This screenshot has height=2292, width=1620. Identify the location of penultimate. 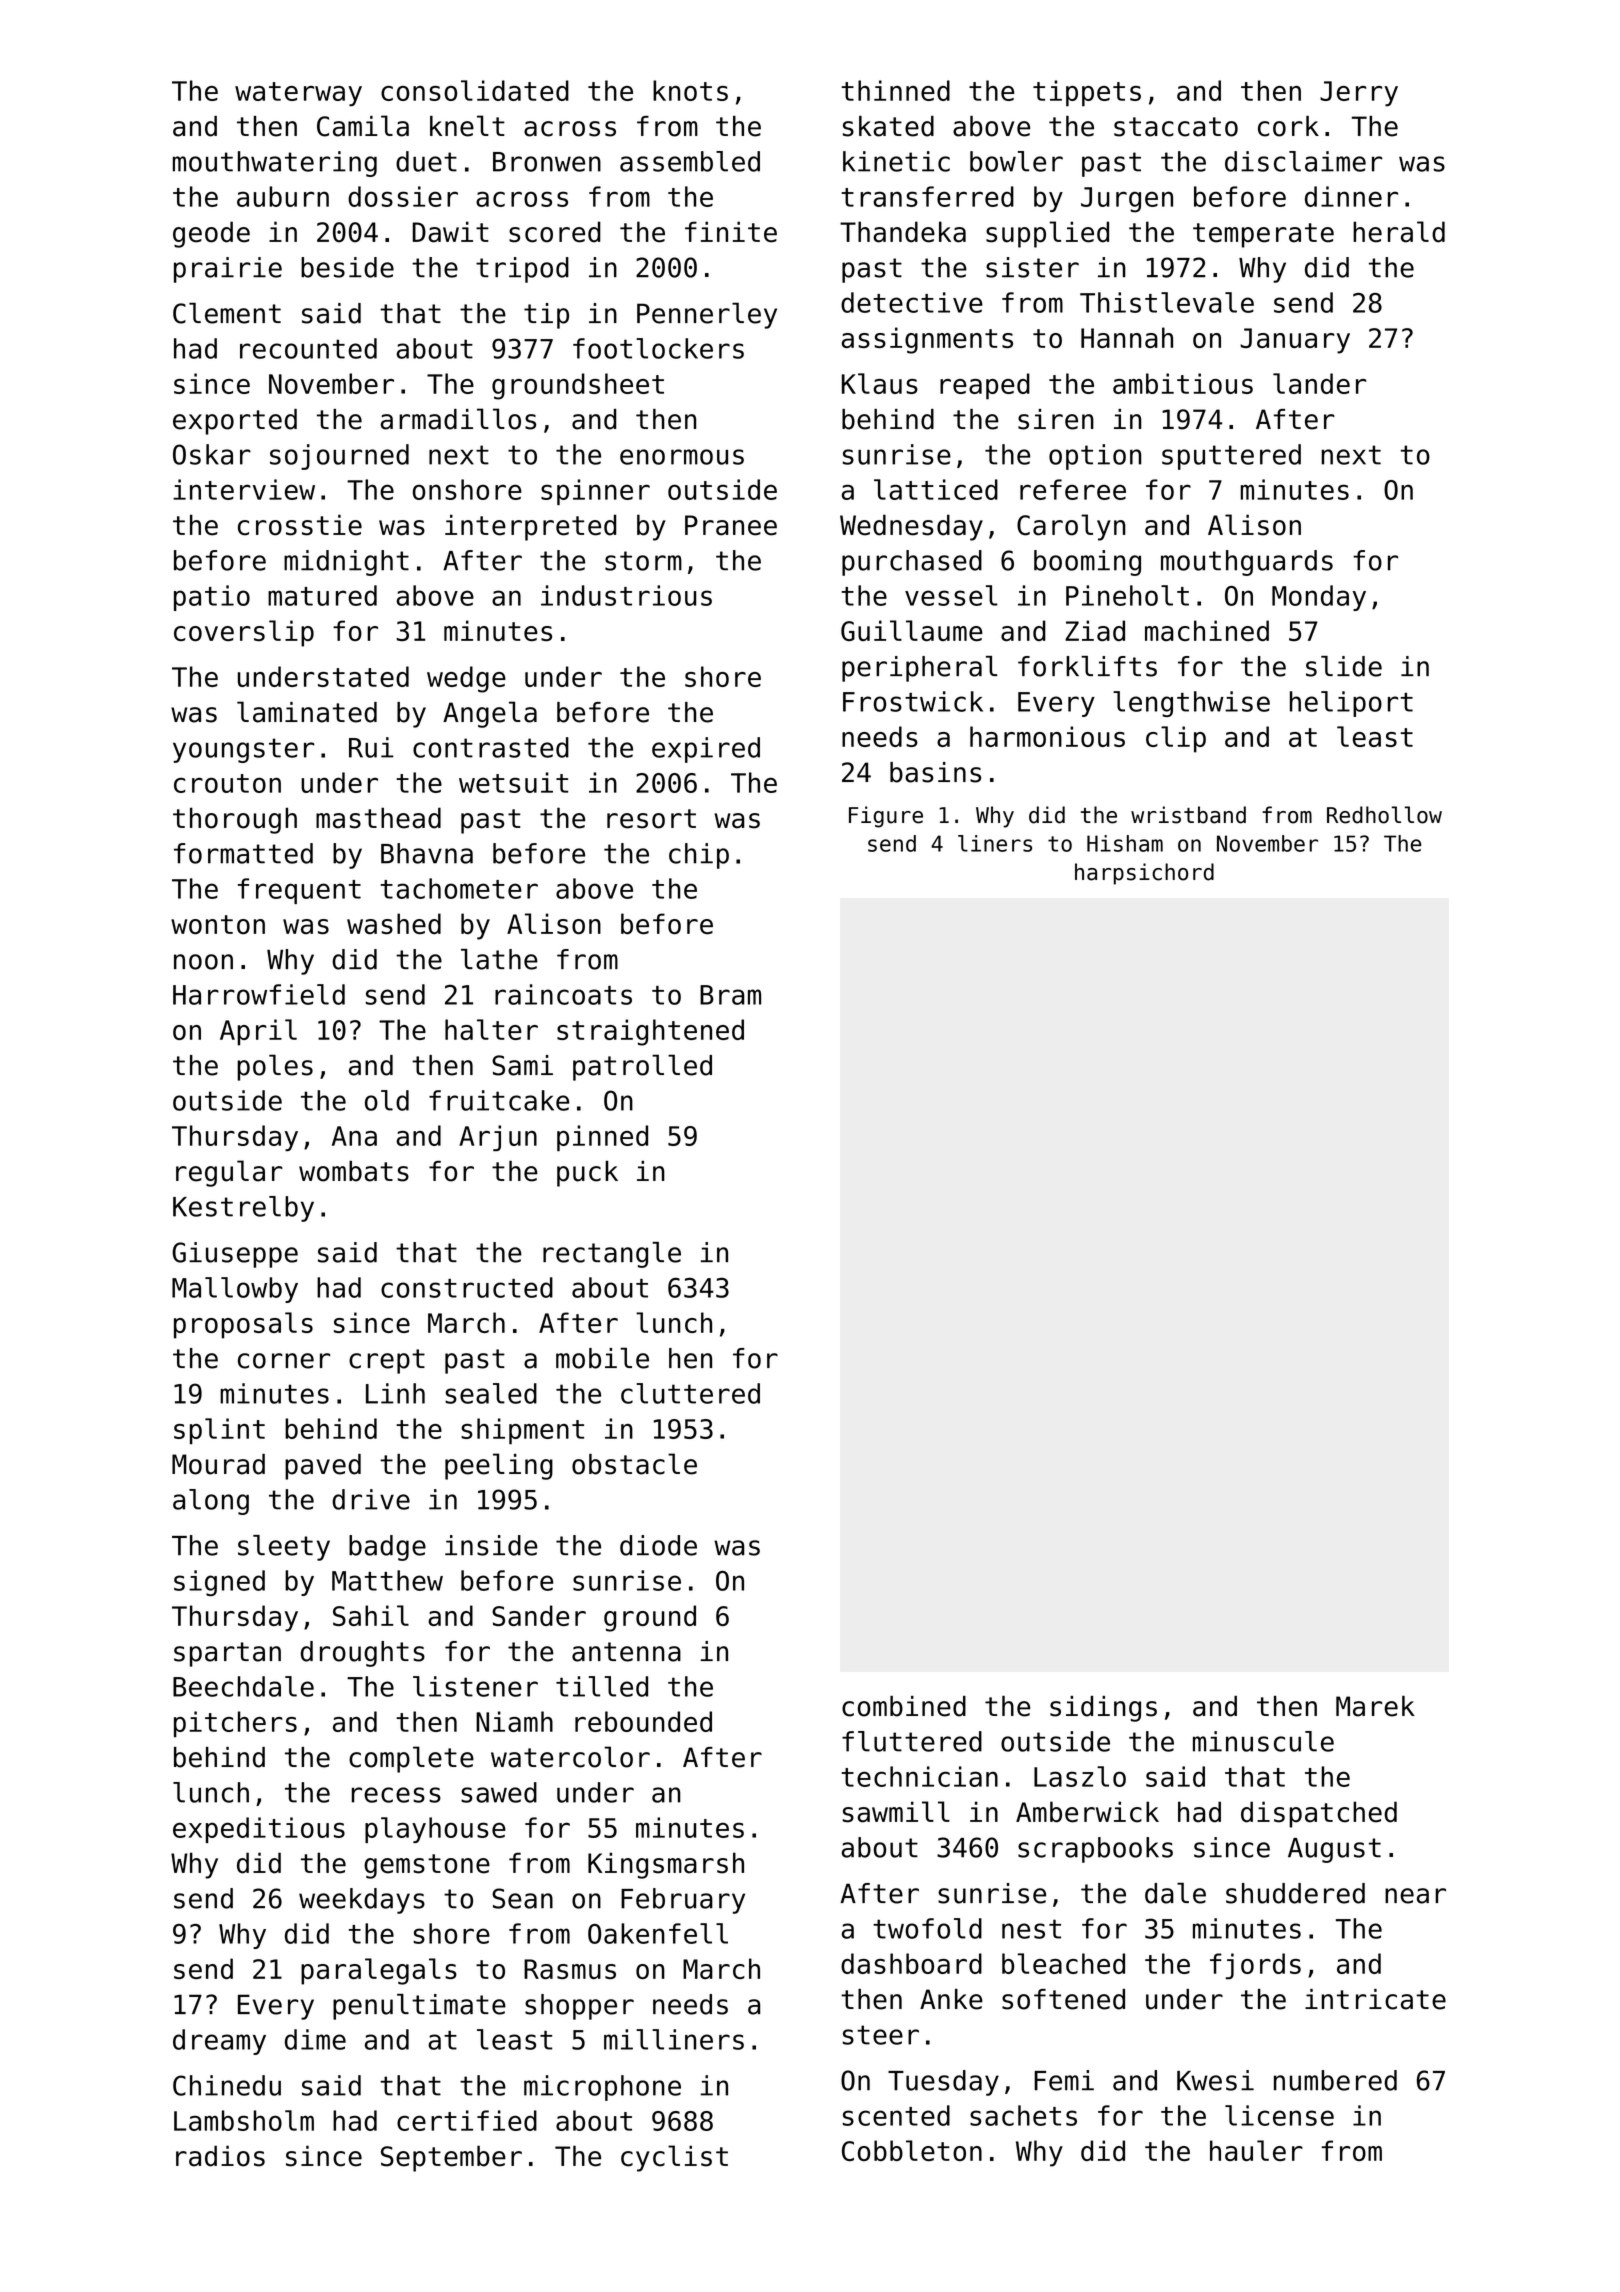
(419, 2007).
